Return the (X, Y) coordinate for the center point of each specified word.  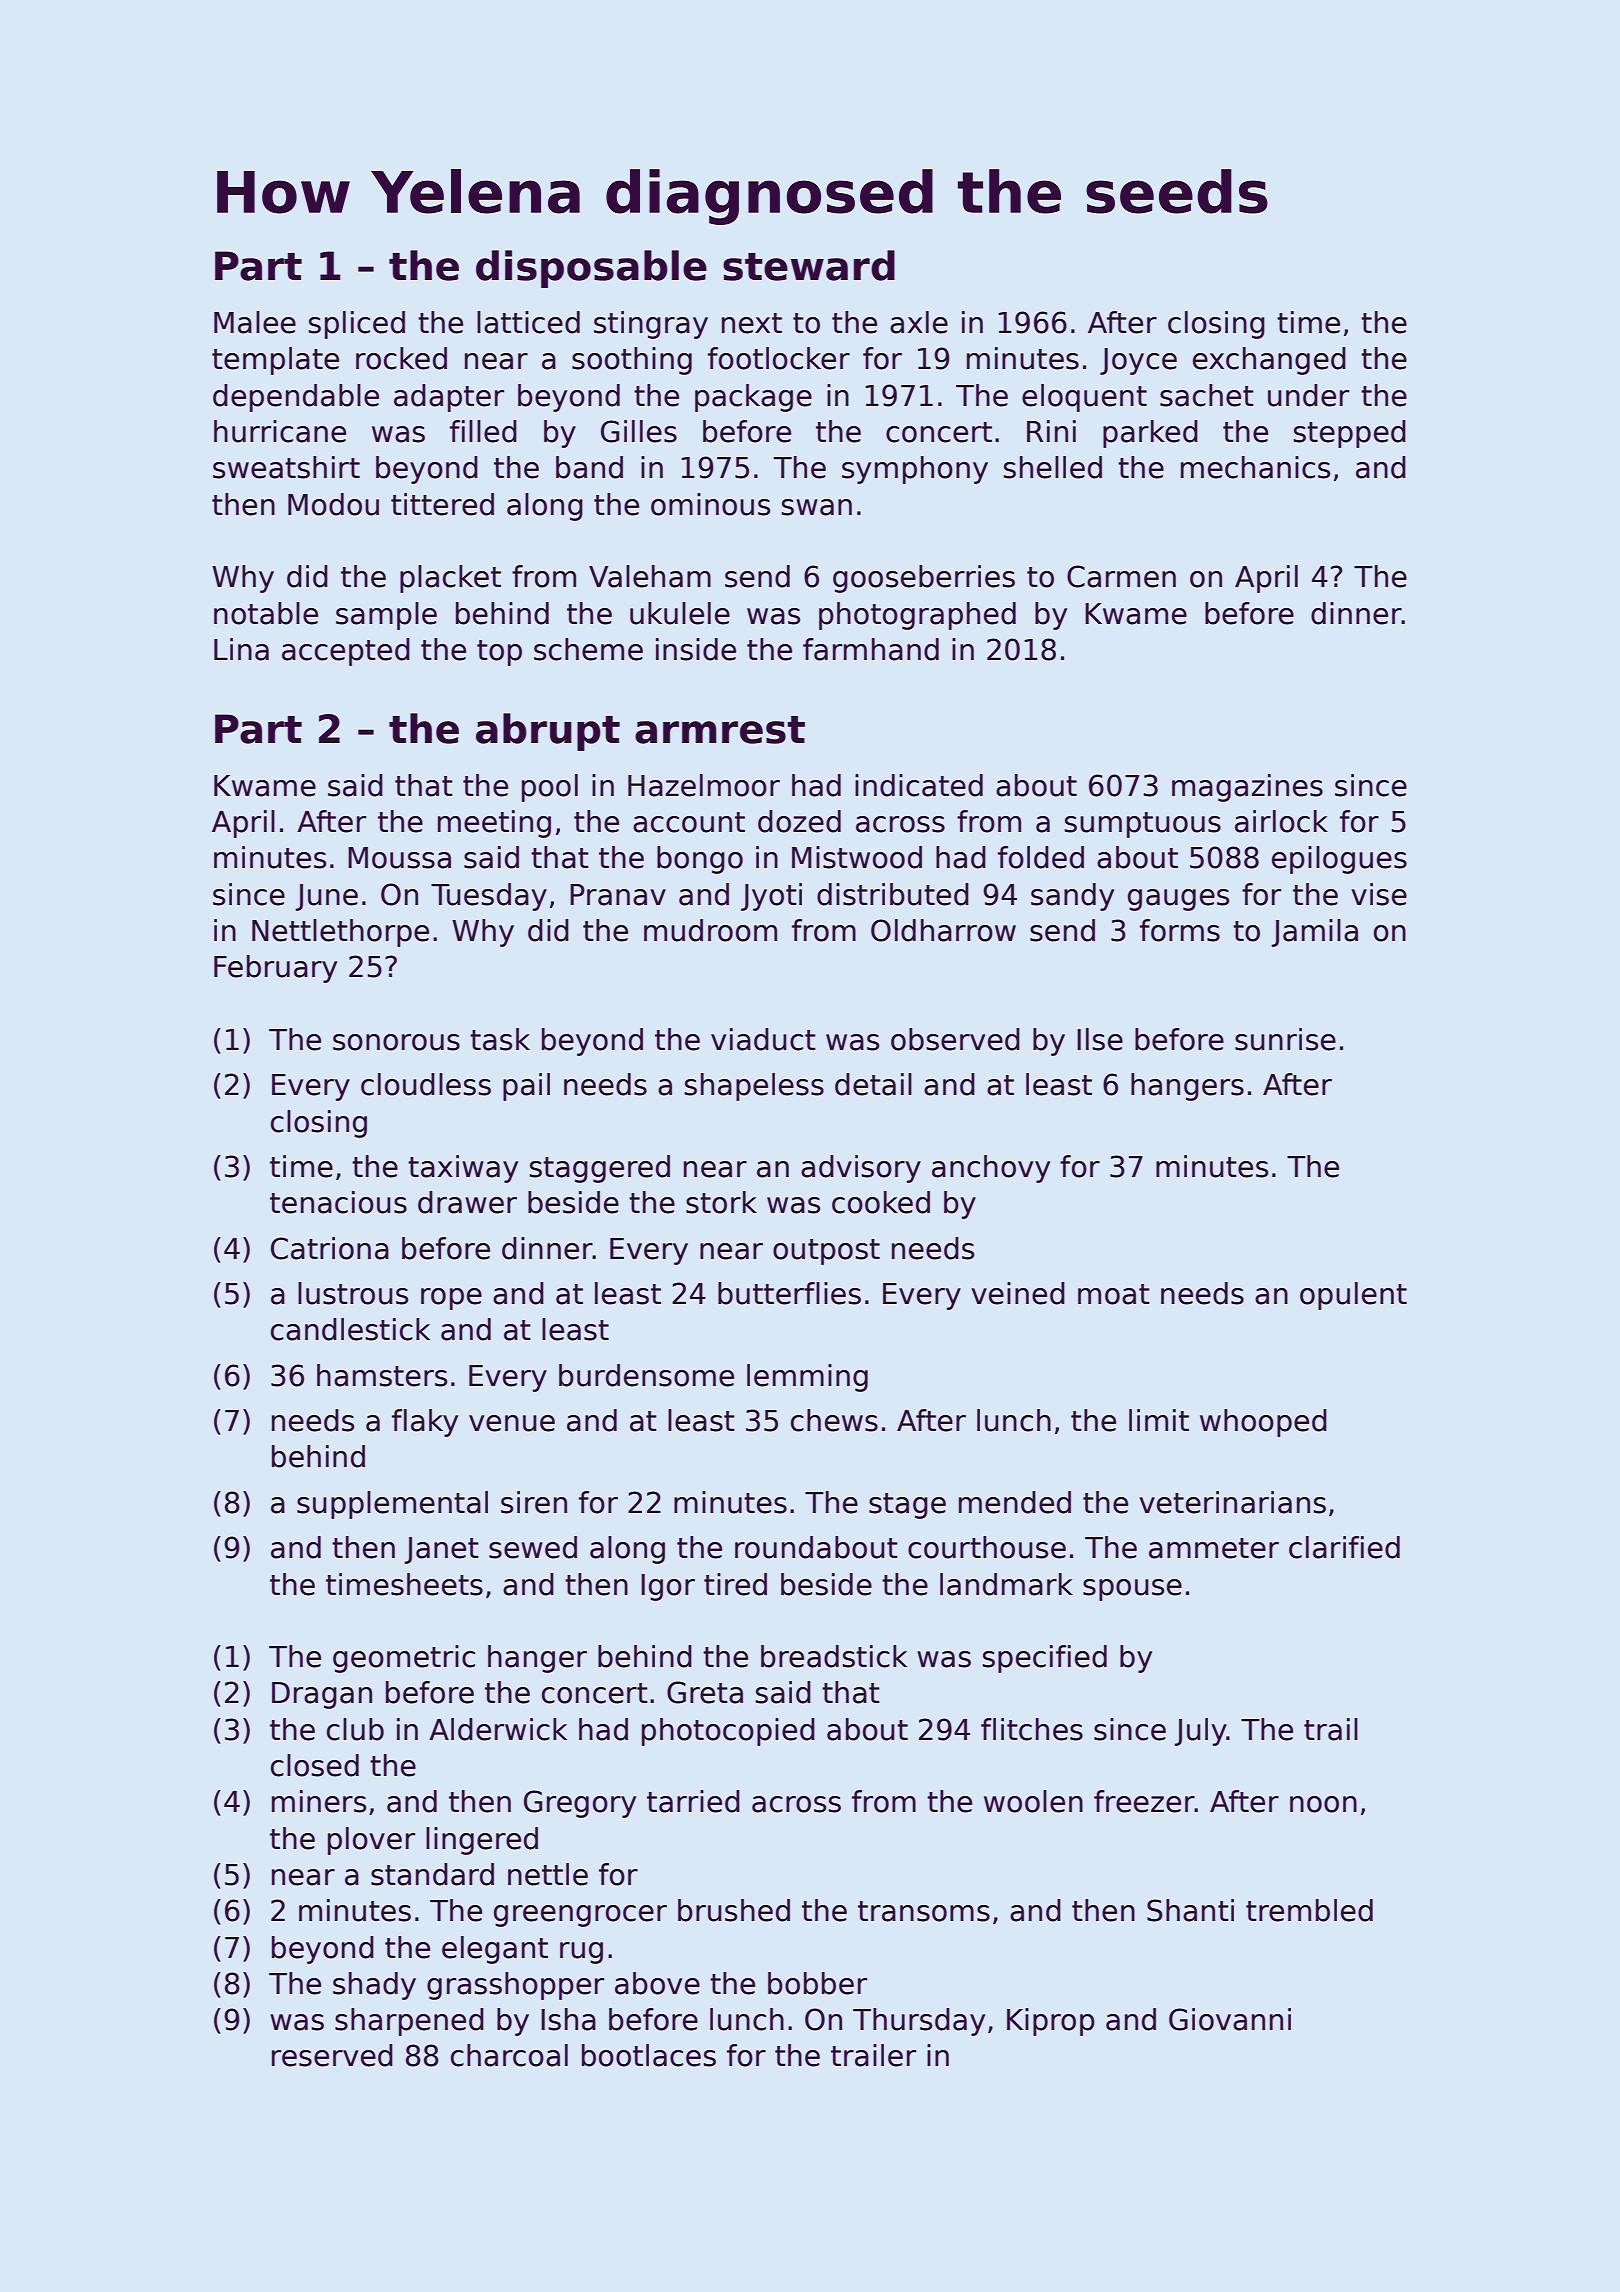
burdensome (646, 1375)
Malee (255, 322)
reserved (332, 2055)
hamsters (382, 1375)
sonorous (396, 1042)
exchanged (1269, 361)
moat (1114, 1294)
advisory (861, 1169)
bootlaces (649, 2055)
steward (809, 265)
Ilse (1100, 1039)
